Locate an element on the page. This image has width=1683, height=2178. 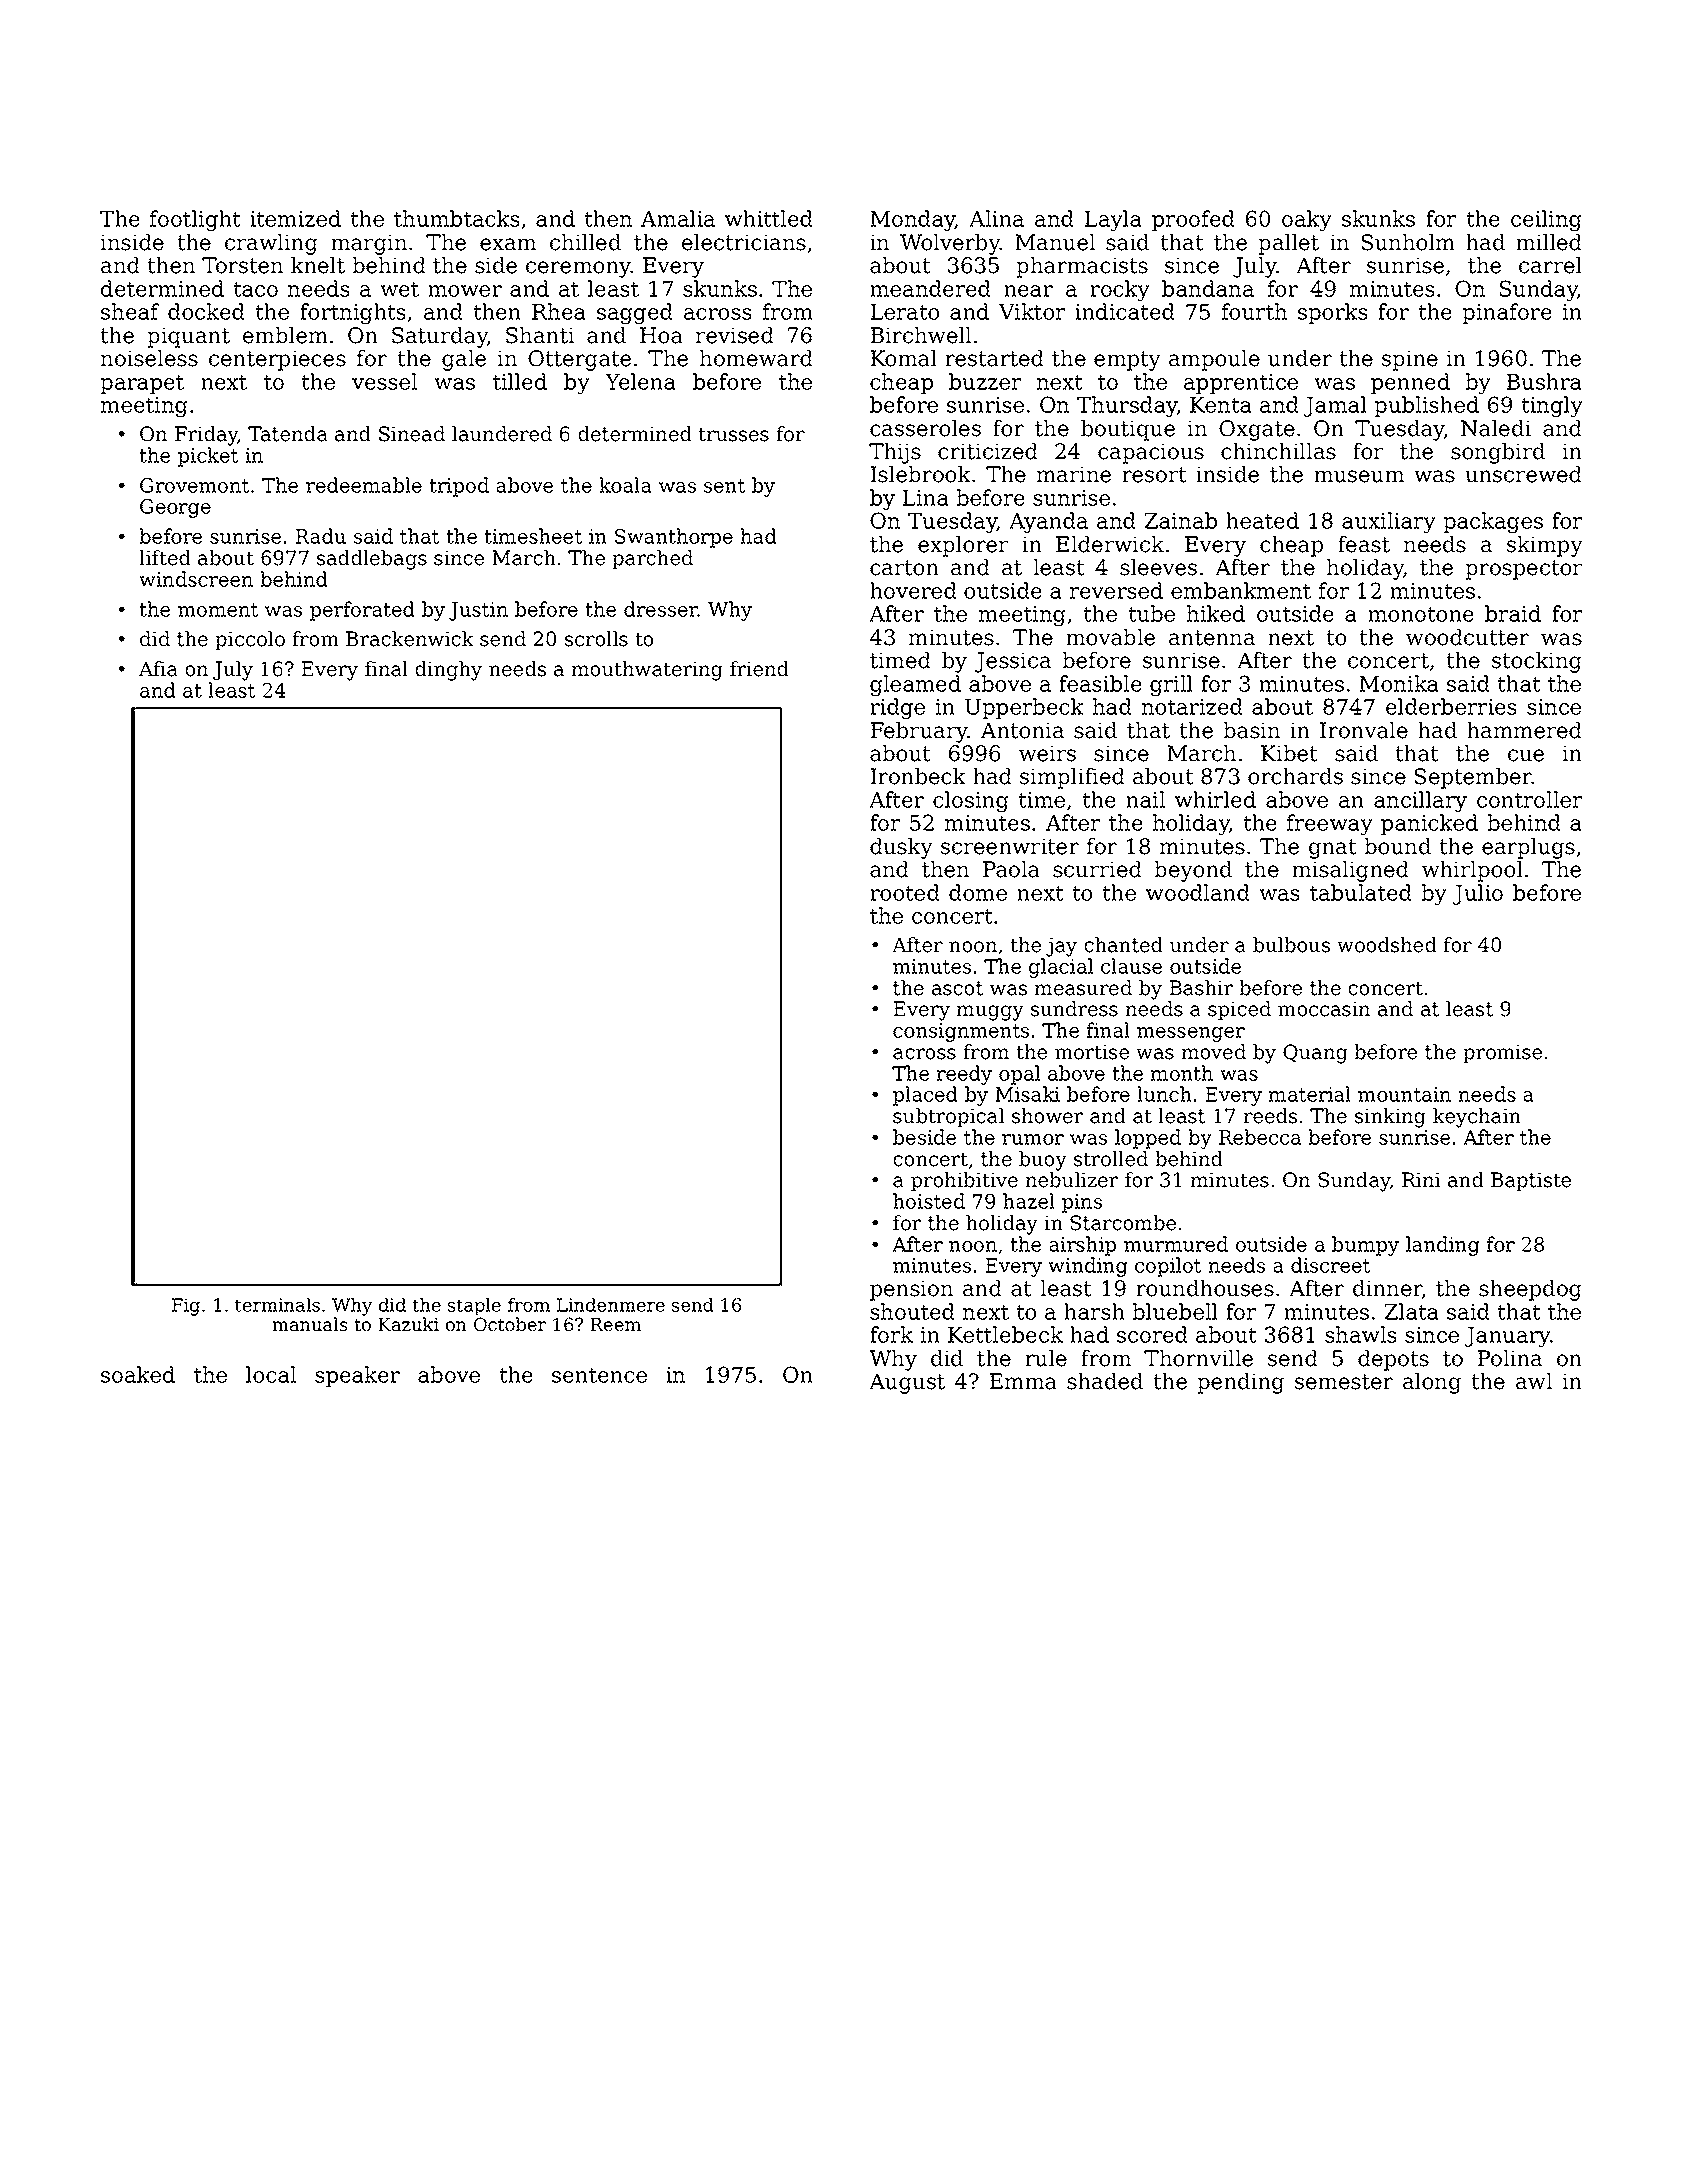
dinghy is located at coordinates (448, 671).
